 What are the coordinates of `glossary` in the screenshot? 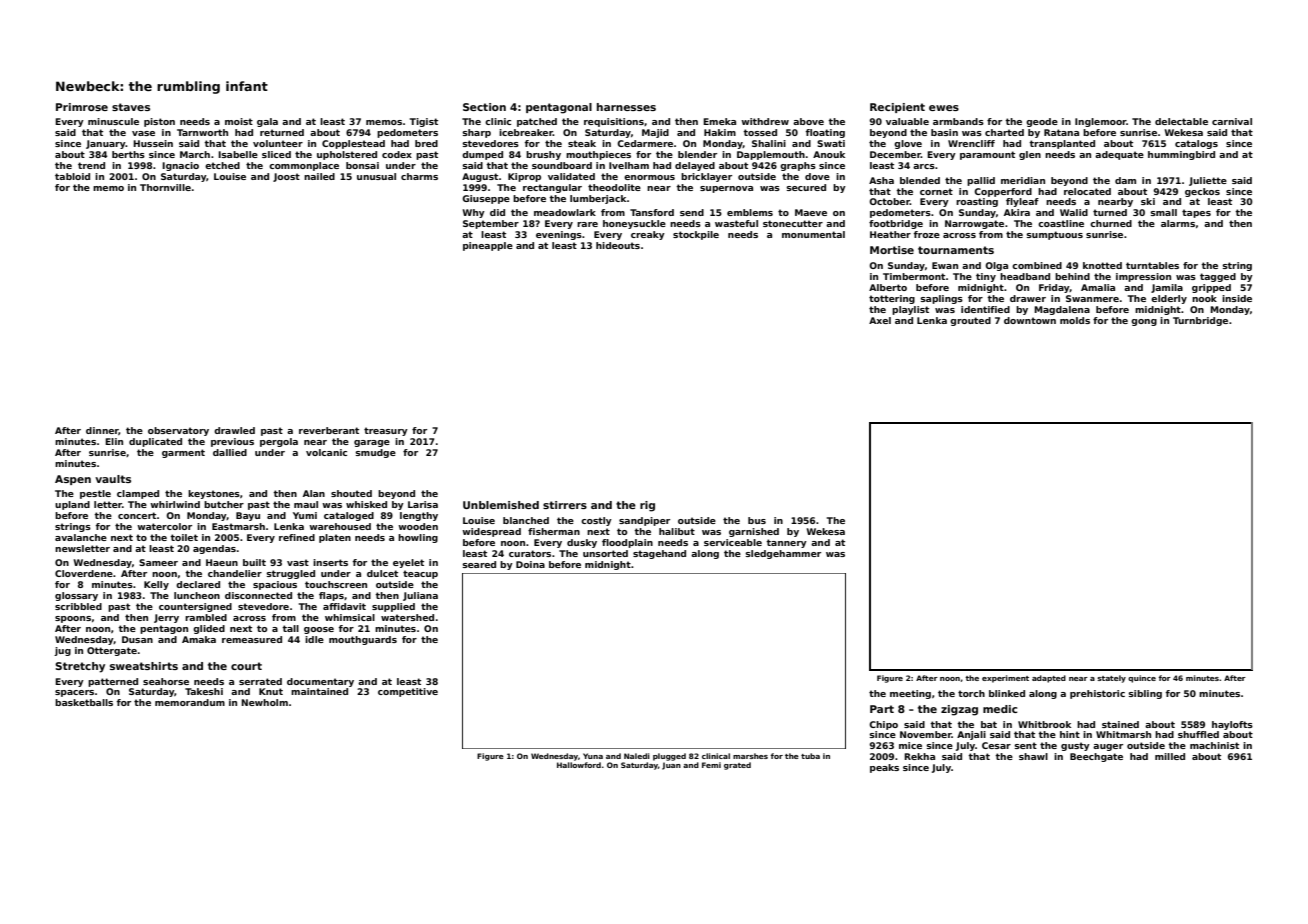 It's located at (76, 596).
